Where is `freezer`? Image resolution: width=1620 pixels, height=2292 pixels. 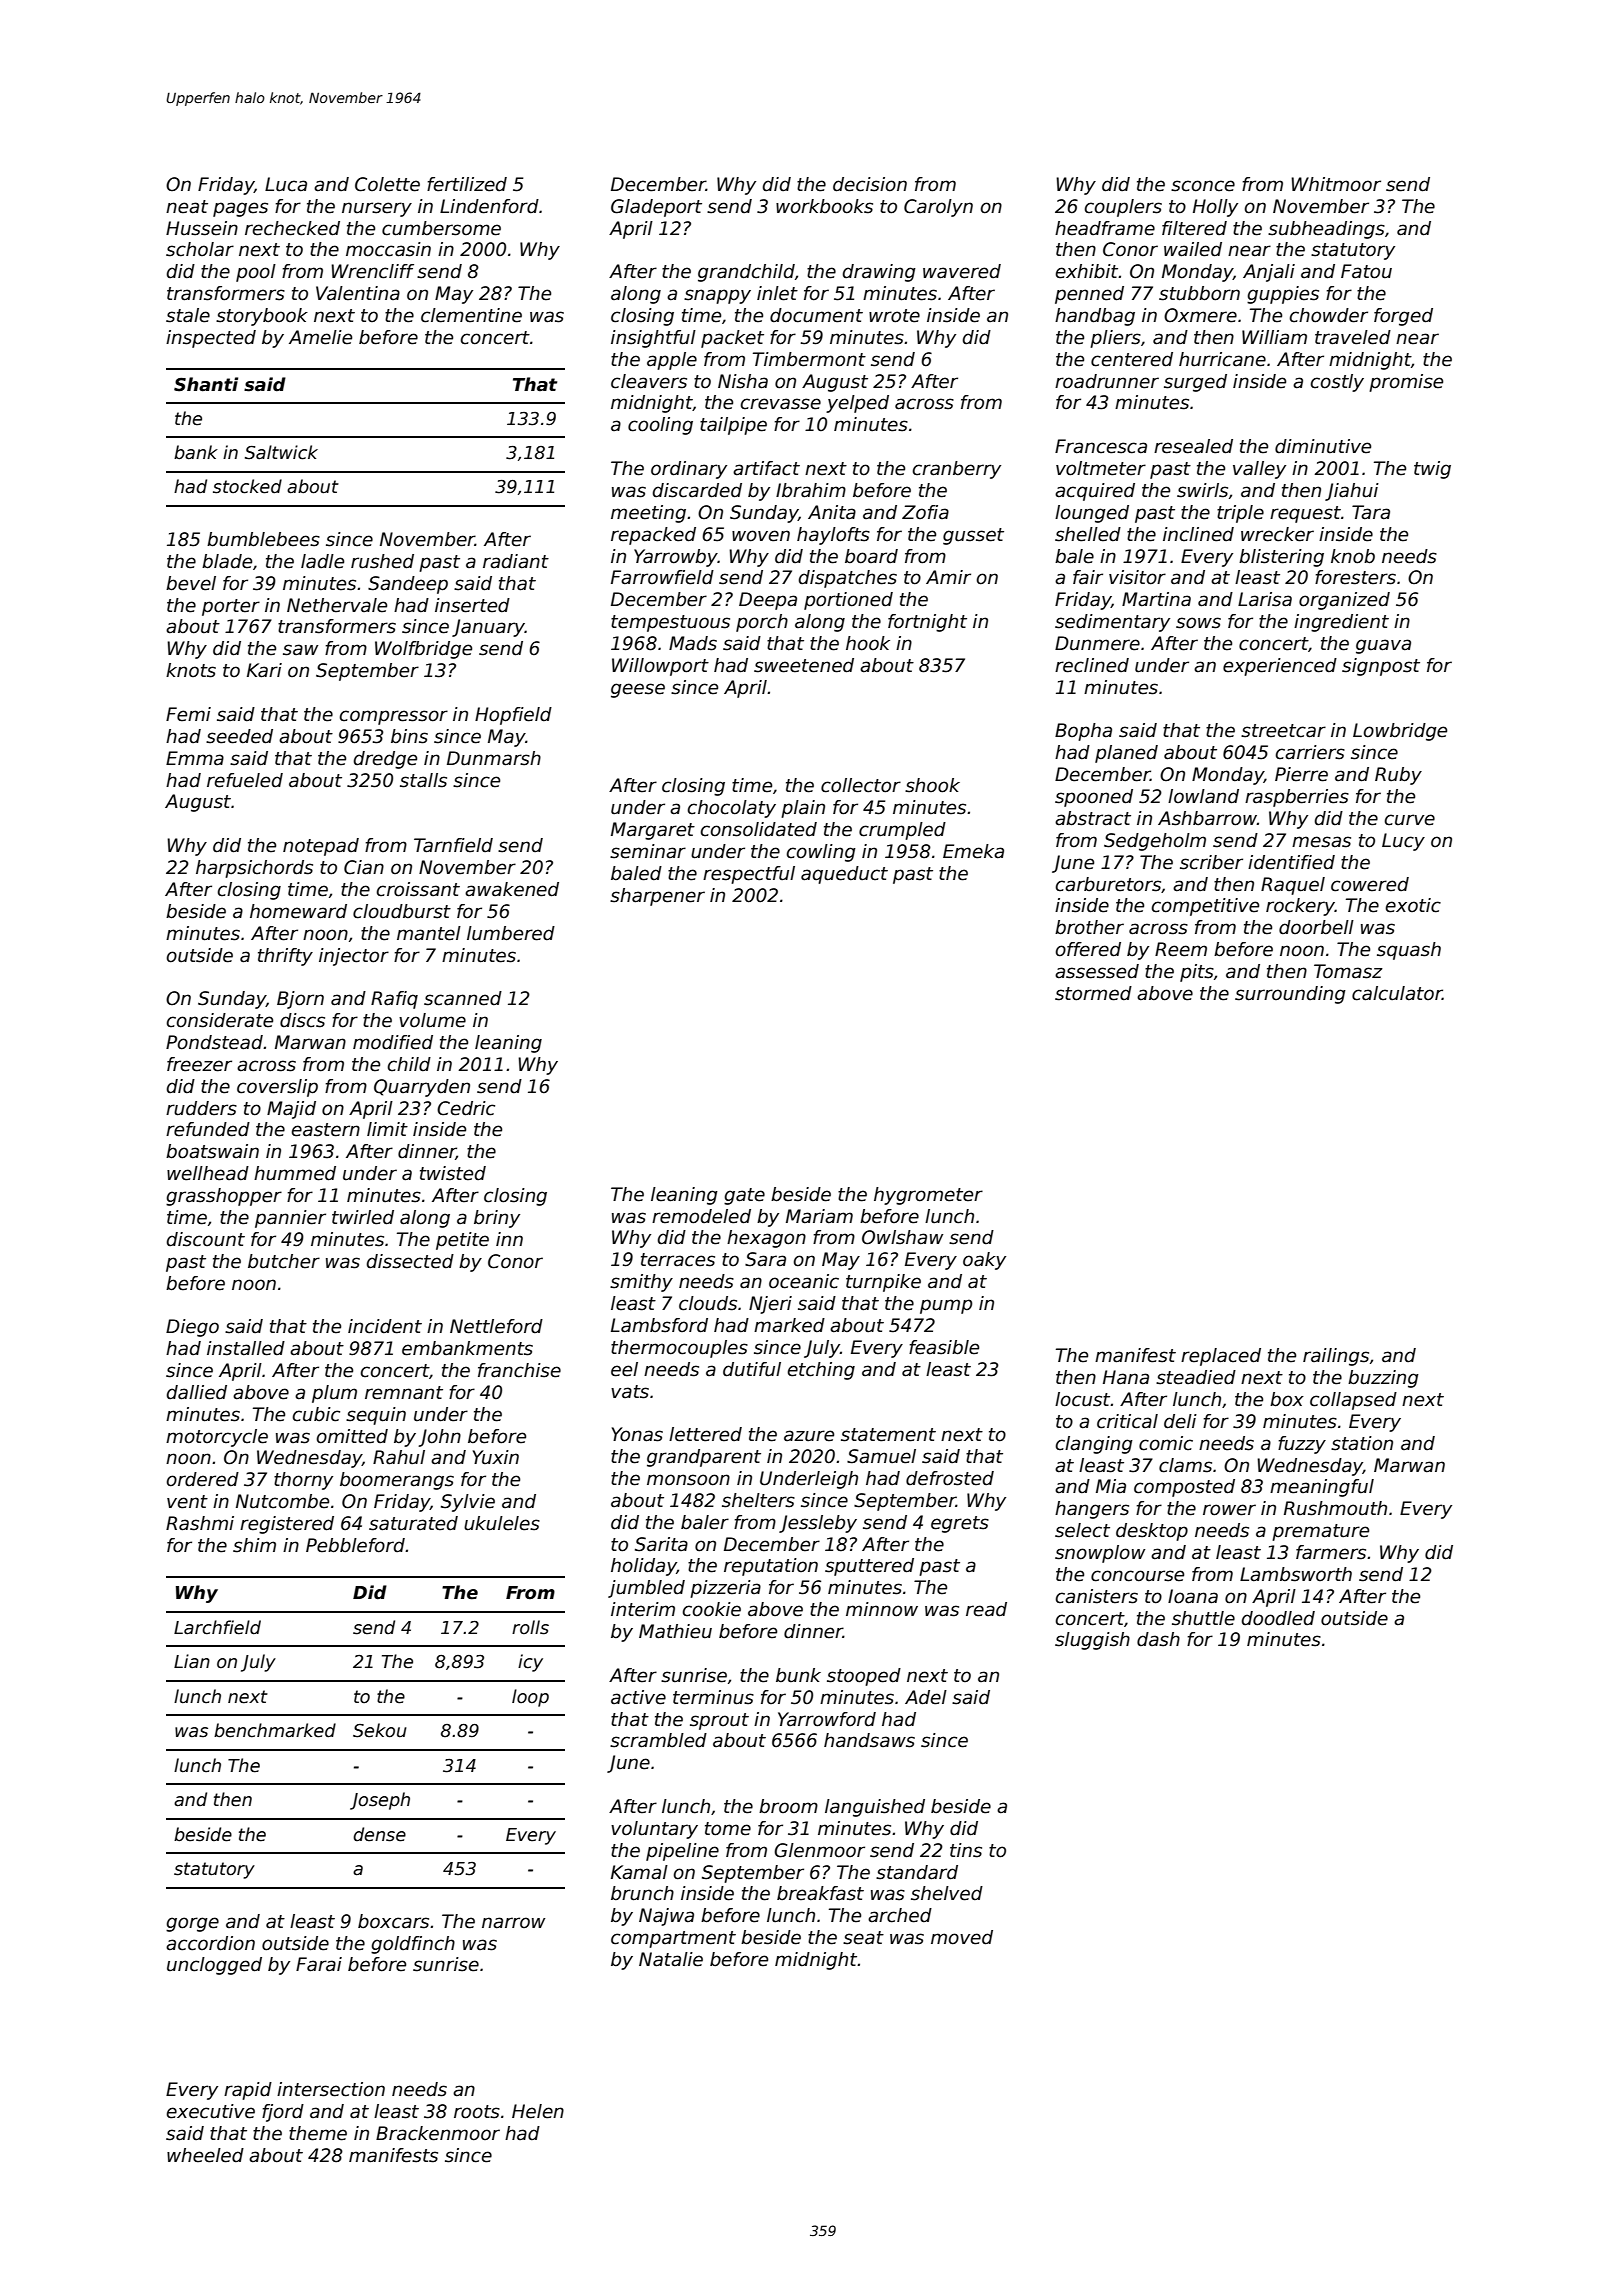 freezer is located at coordinates (199, 1064).
